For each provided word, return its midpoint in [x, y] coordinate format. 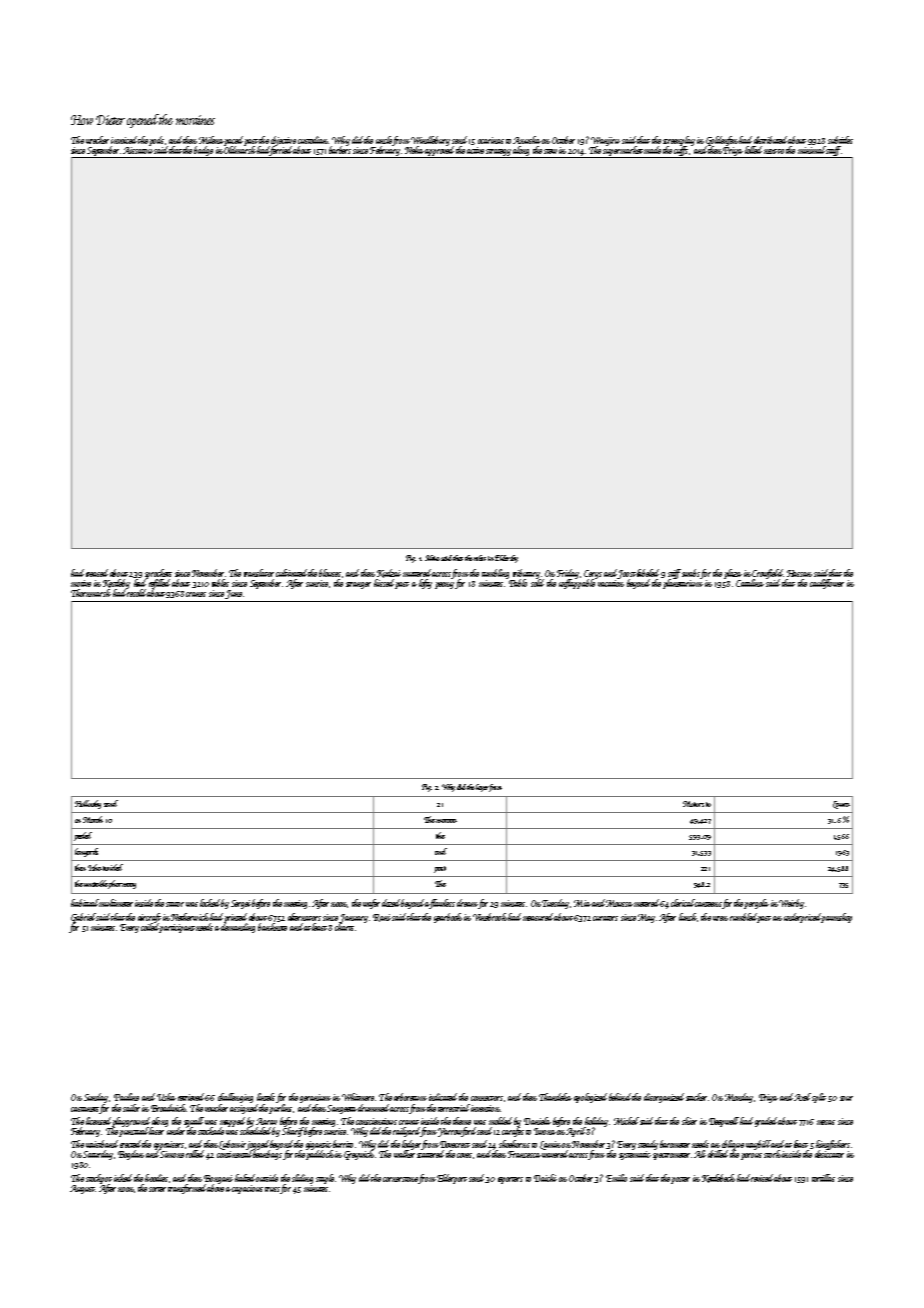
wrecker [97, 140]
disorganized [664, 1098]
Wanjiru [605, 141]
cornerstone [400, 1179]
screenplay [679, 141]
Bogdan [131, 1155]
